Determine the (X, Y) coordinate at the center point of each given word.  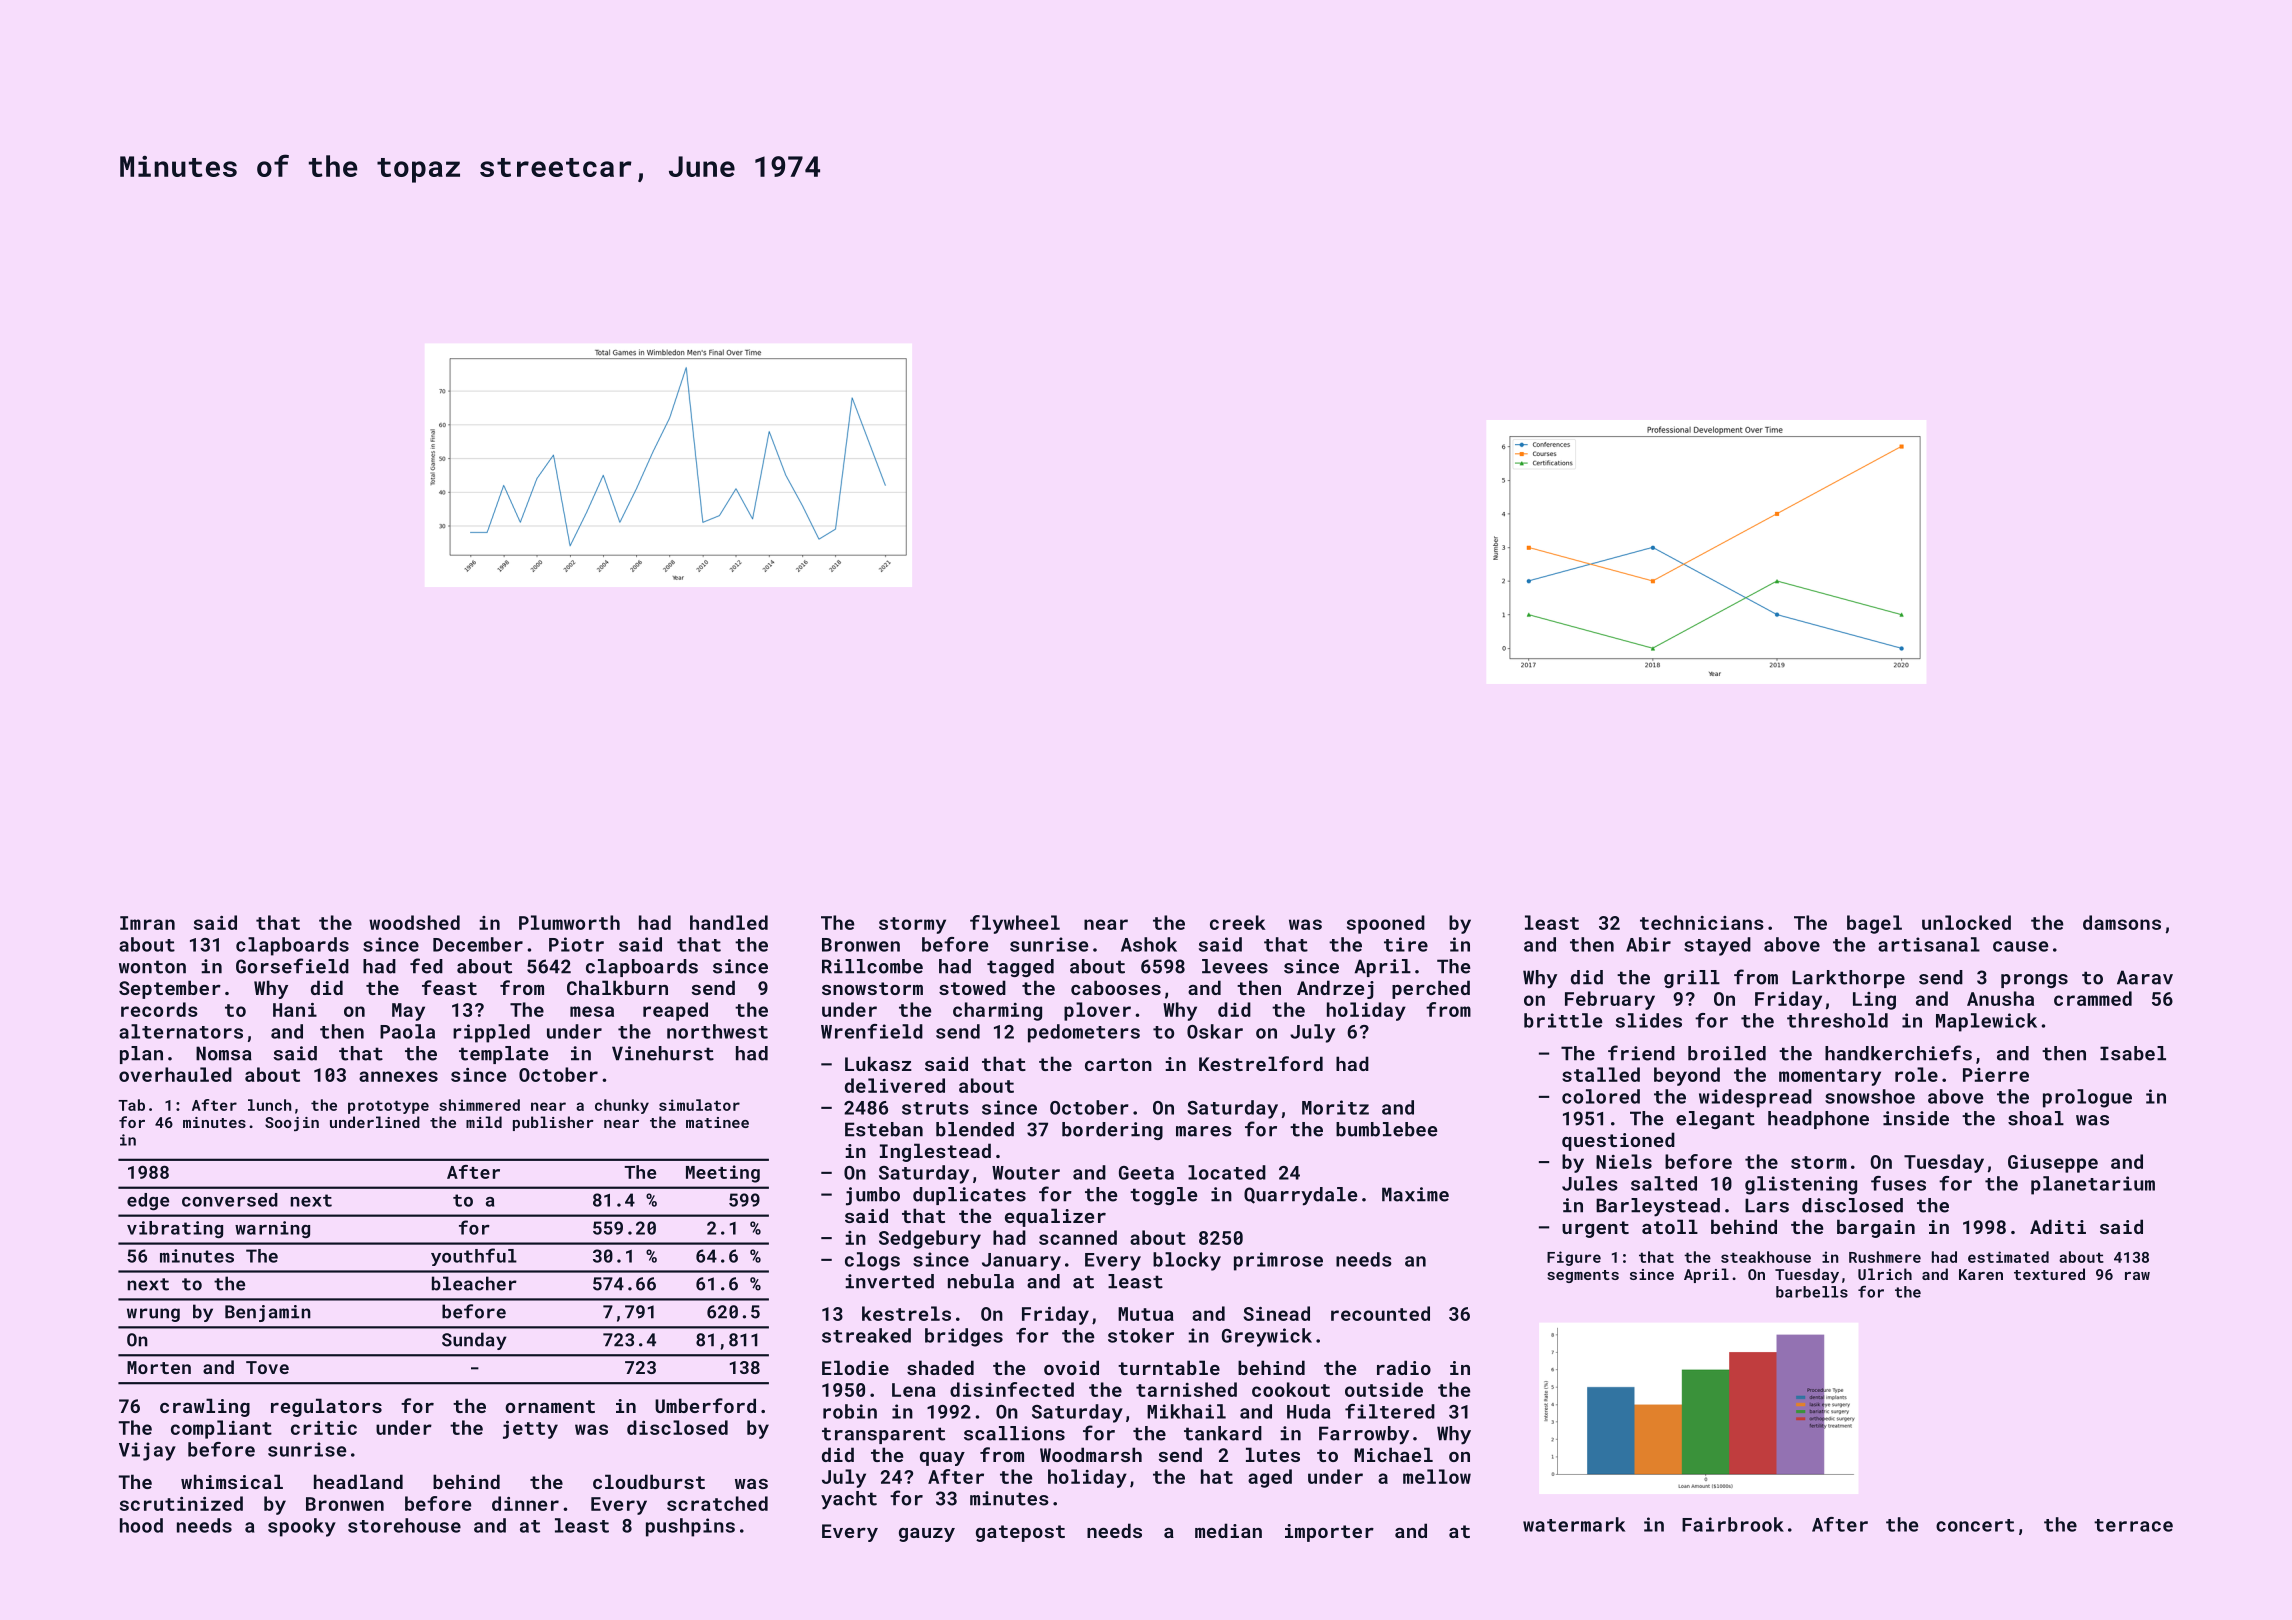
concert (1975, 1525)
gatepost (1020, 1533)
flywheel (1015, 924)
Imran (147, 923)
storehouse (404, 1525)
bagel (1874, 924)
